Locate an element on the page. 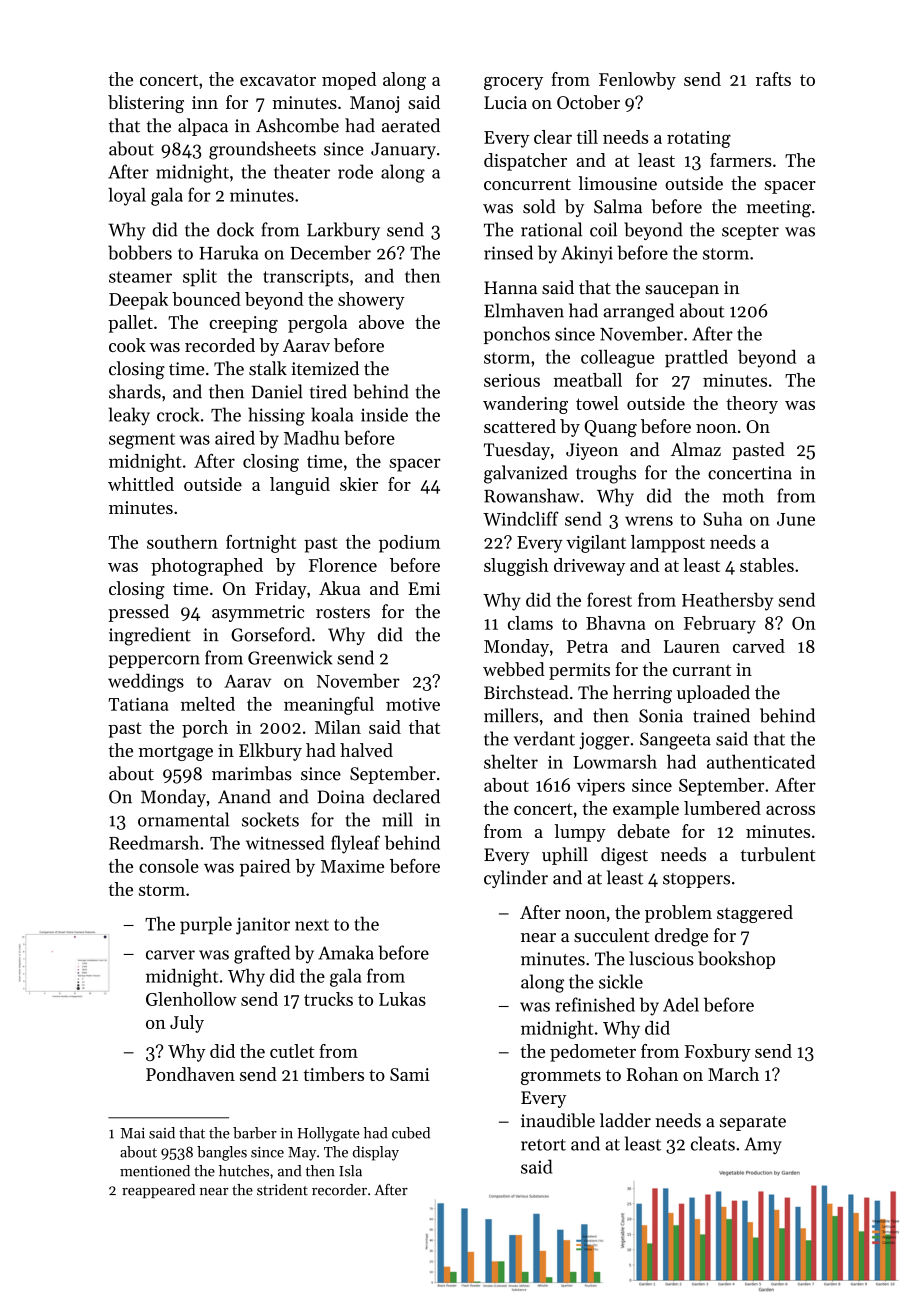 Image resolution: width=924 pixels, height=1314 pixels. Pondhaven is located at coordinates (190, 1074).
